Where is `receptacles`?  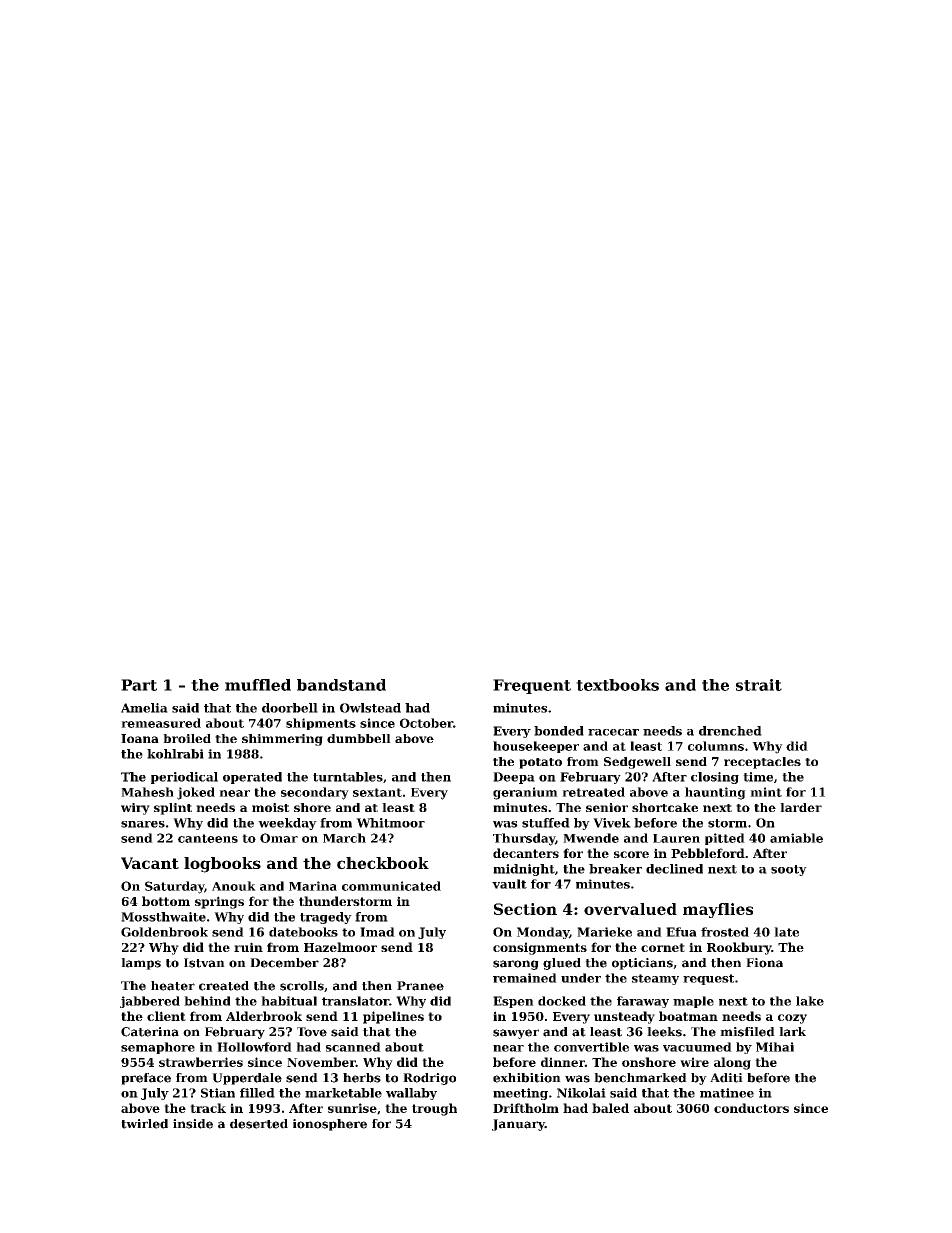
receptacles is located at coordinates (762, 763).
